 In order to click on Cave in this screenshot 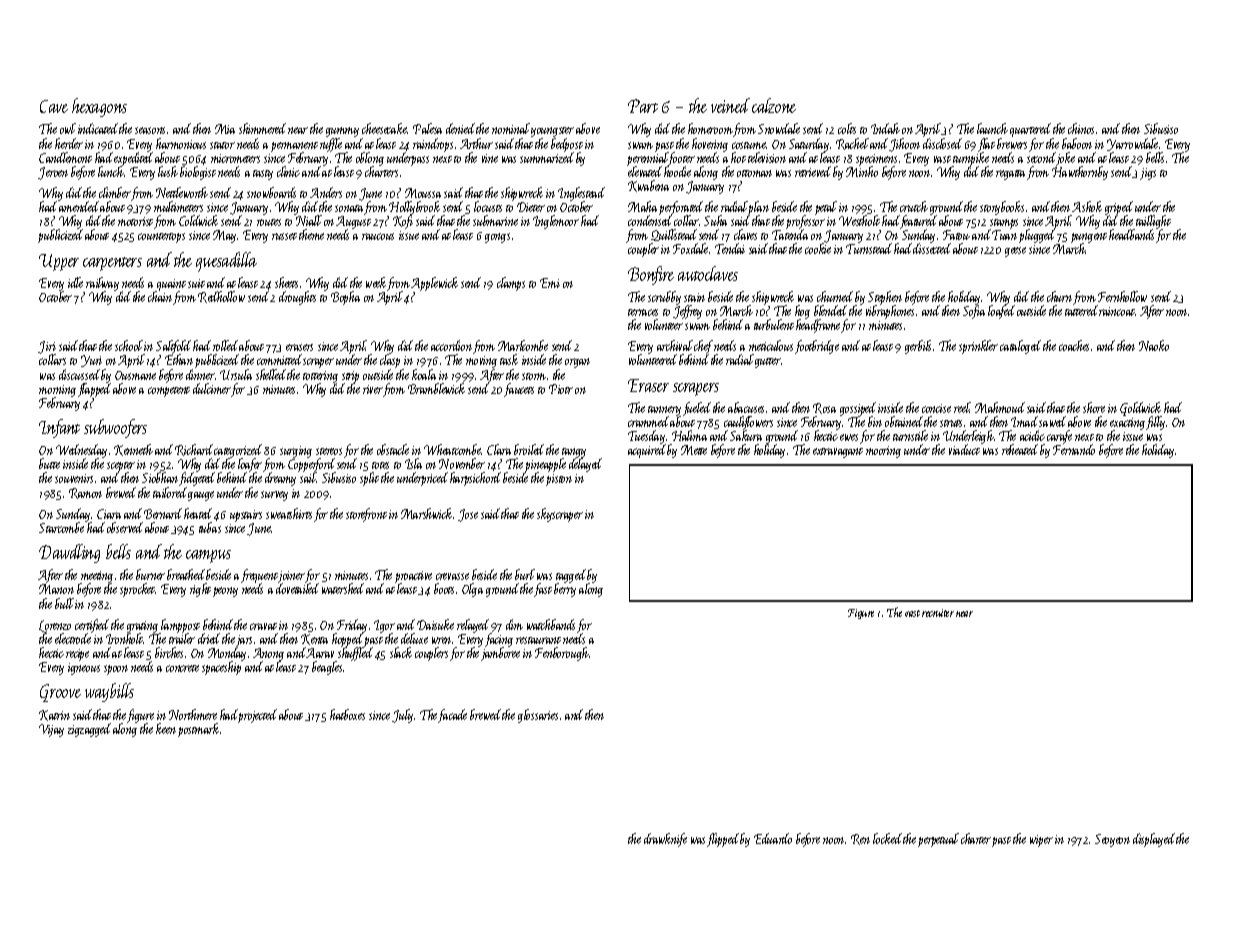, I will do `click(54, 106)`.
